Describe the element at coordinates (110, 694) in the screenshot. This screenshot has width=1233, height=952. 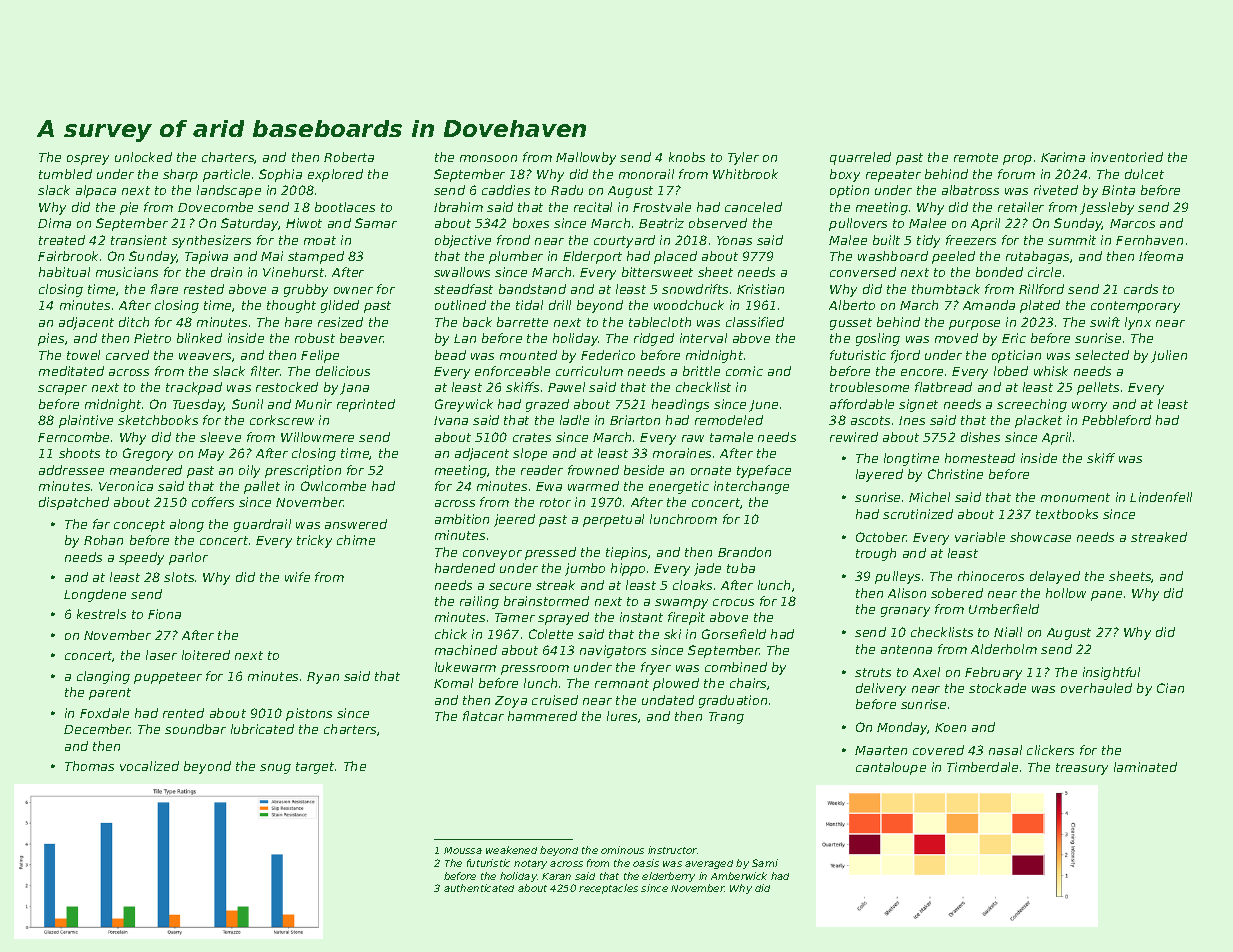
I see `parent` at that location.
